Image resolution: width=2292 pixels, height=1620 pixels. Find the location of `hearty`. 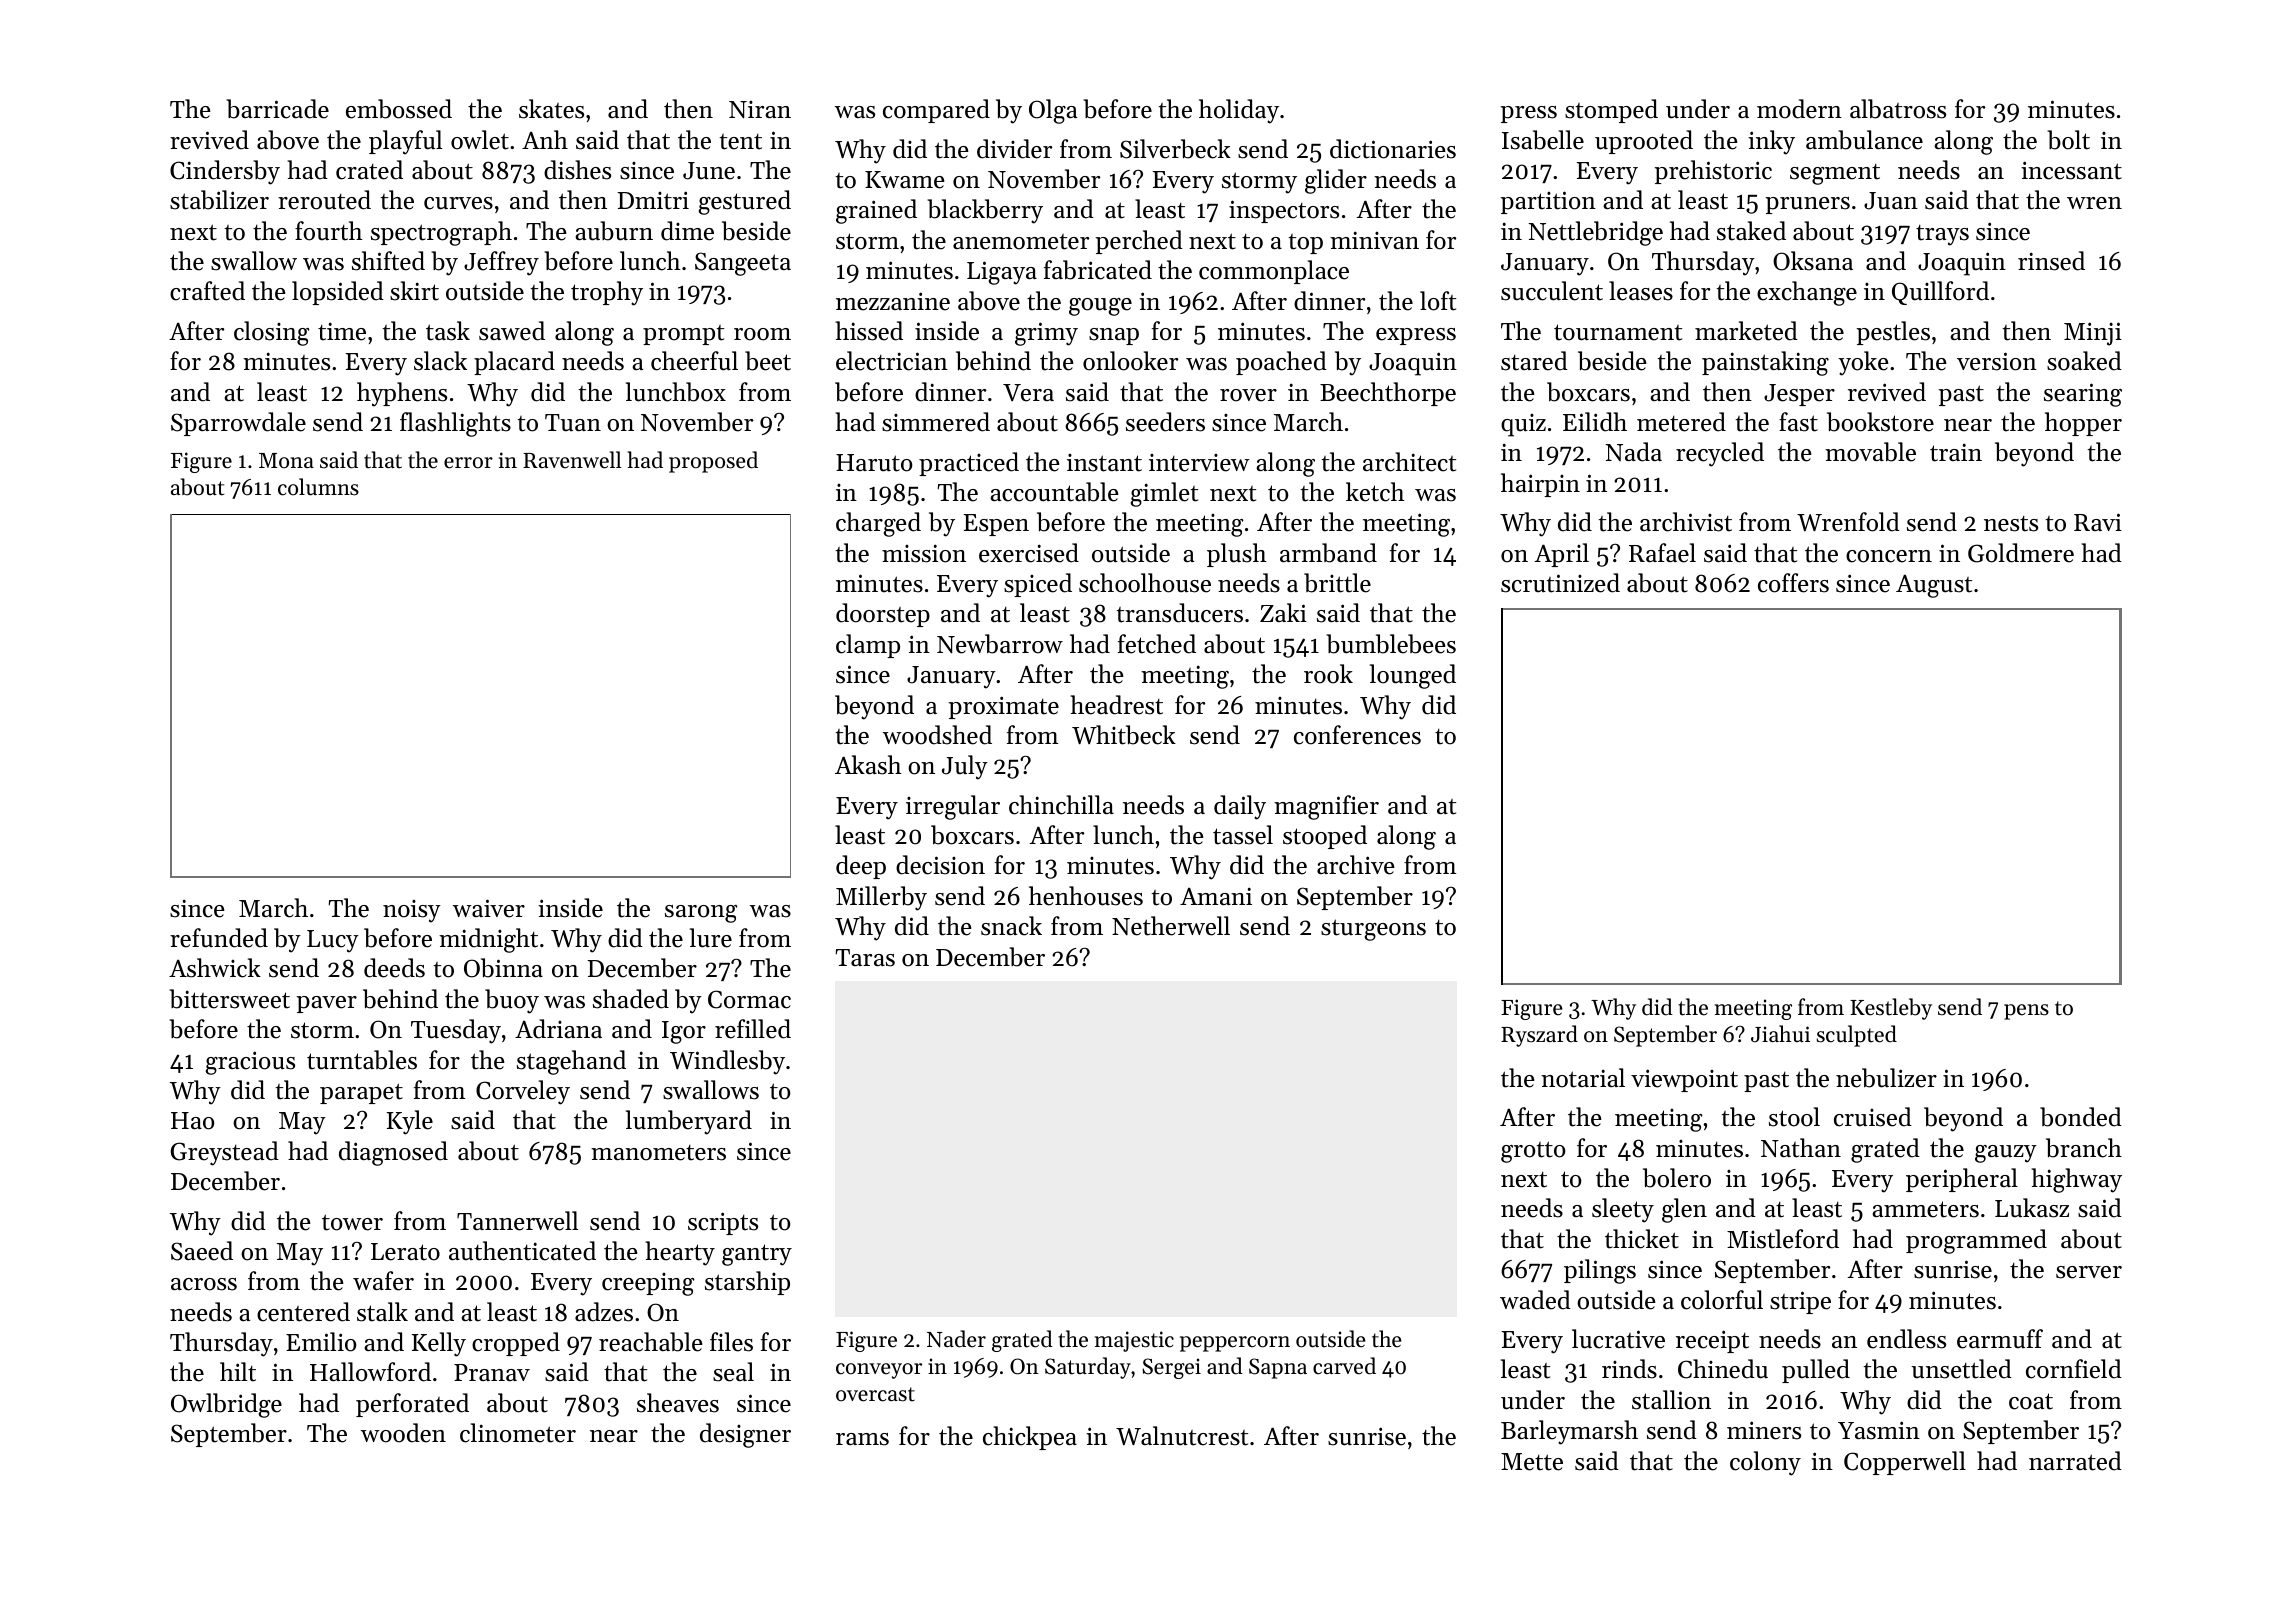

hearty is located at coordinates (680, 1253).
